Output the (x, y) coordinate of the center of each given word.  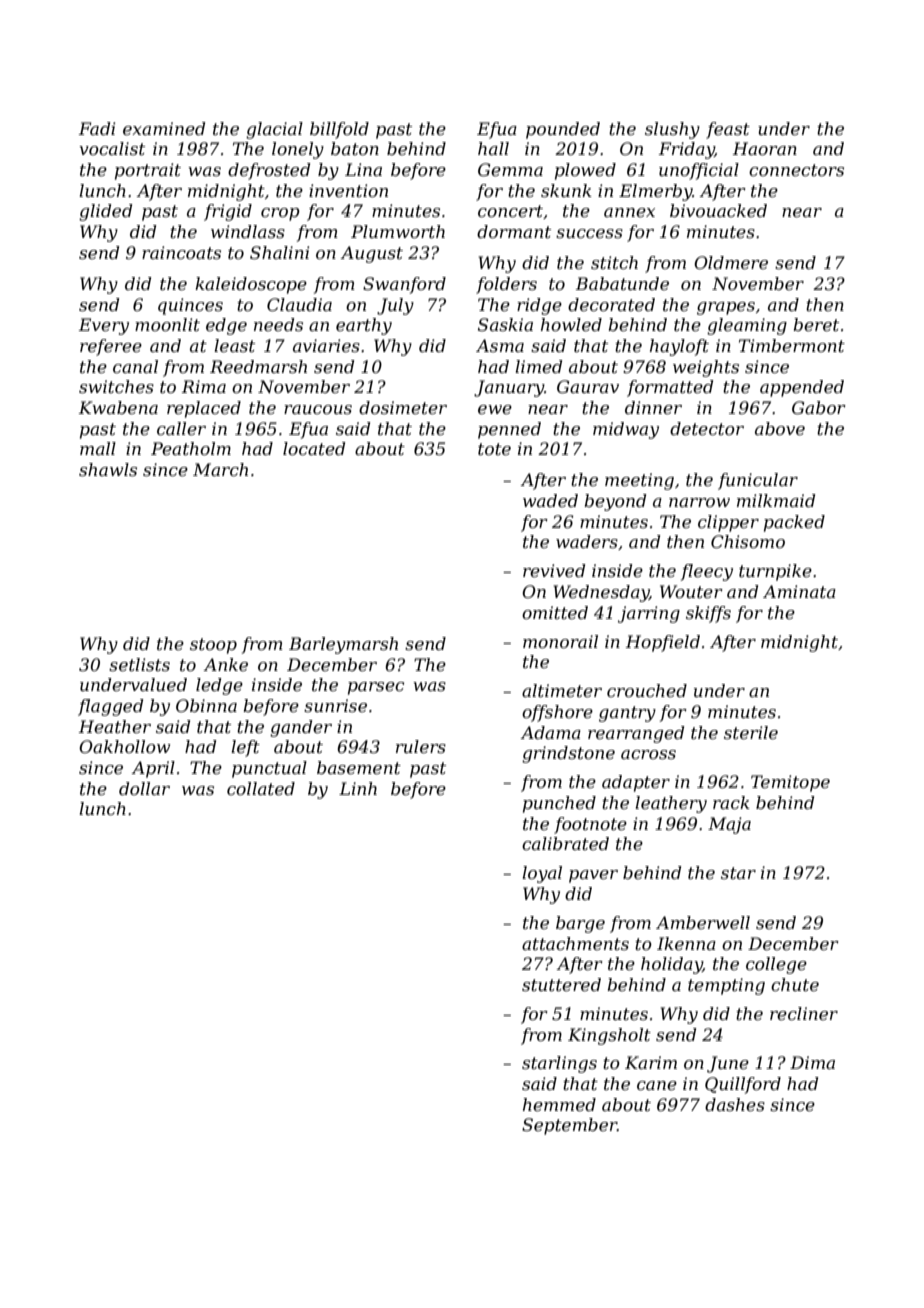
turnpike (775, 572)
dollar (144, 788)
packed (794, 523)
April (153, 769)
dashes (735, 1104)
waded (550, 500)
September (569, 1126)
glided (105, 212)
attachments (575, 943)
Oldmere (731, 262)
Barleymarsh (343, 645)
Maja (729, 825)
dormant (514, 231)
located (314, 448)
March (220, 469)
